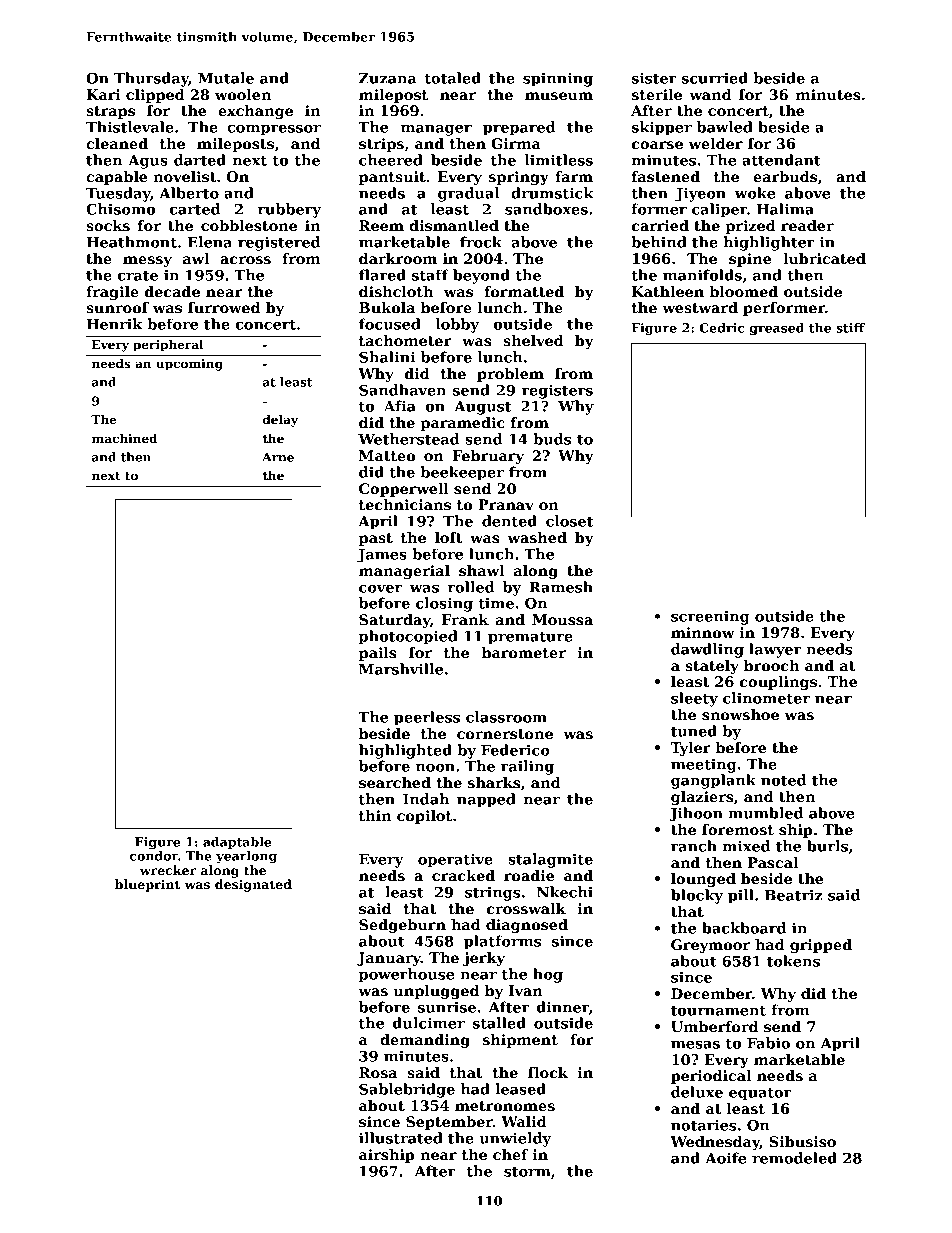 This screenshot has height=1233, width=952. Describe the element at coordinates (722, 328) in the screenshot. I see `Cedric` at that location.
